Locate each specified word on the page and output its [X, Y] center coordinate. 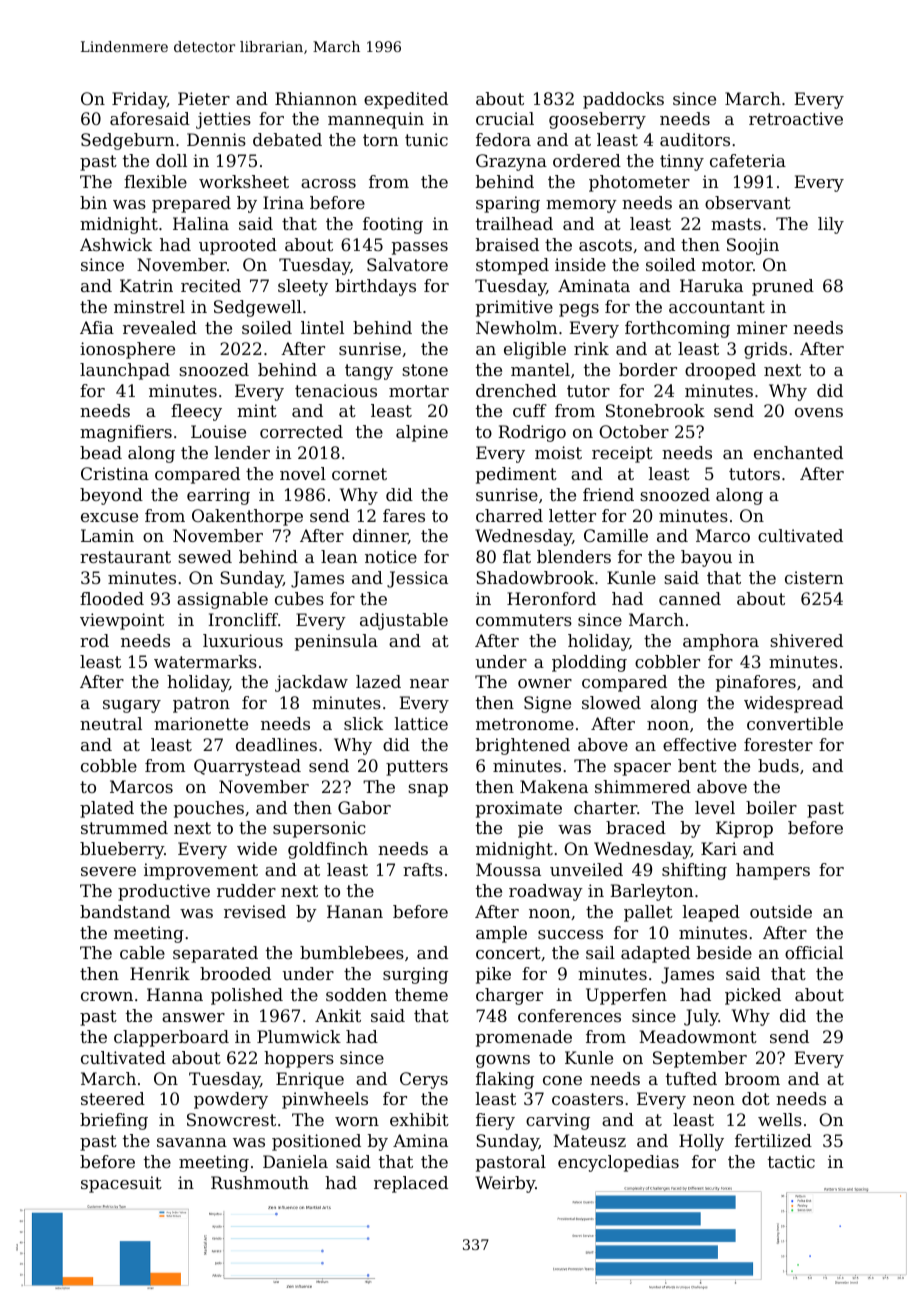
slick [363, 723]
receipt [622, 454]
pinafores [756, 683]
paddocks [623, 100]
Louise [218, 431]
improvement [201, 871]
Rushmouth [260, 1182]
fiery [495, 1121]
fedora [503, 139]
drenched [516, 390]
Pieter [204, 98]
